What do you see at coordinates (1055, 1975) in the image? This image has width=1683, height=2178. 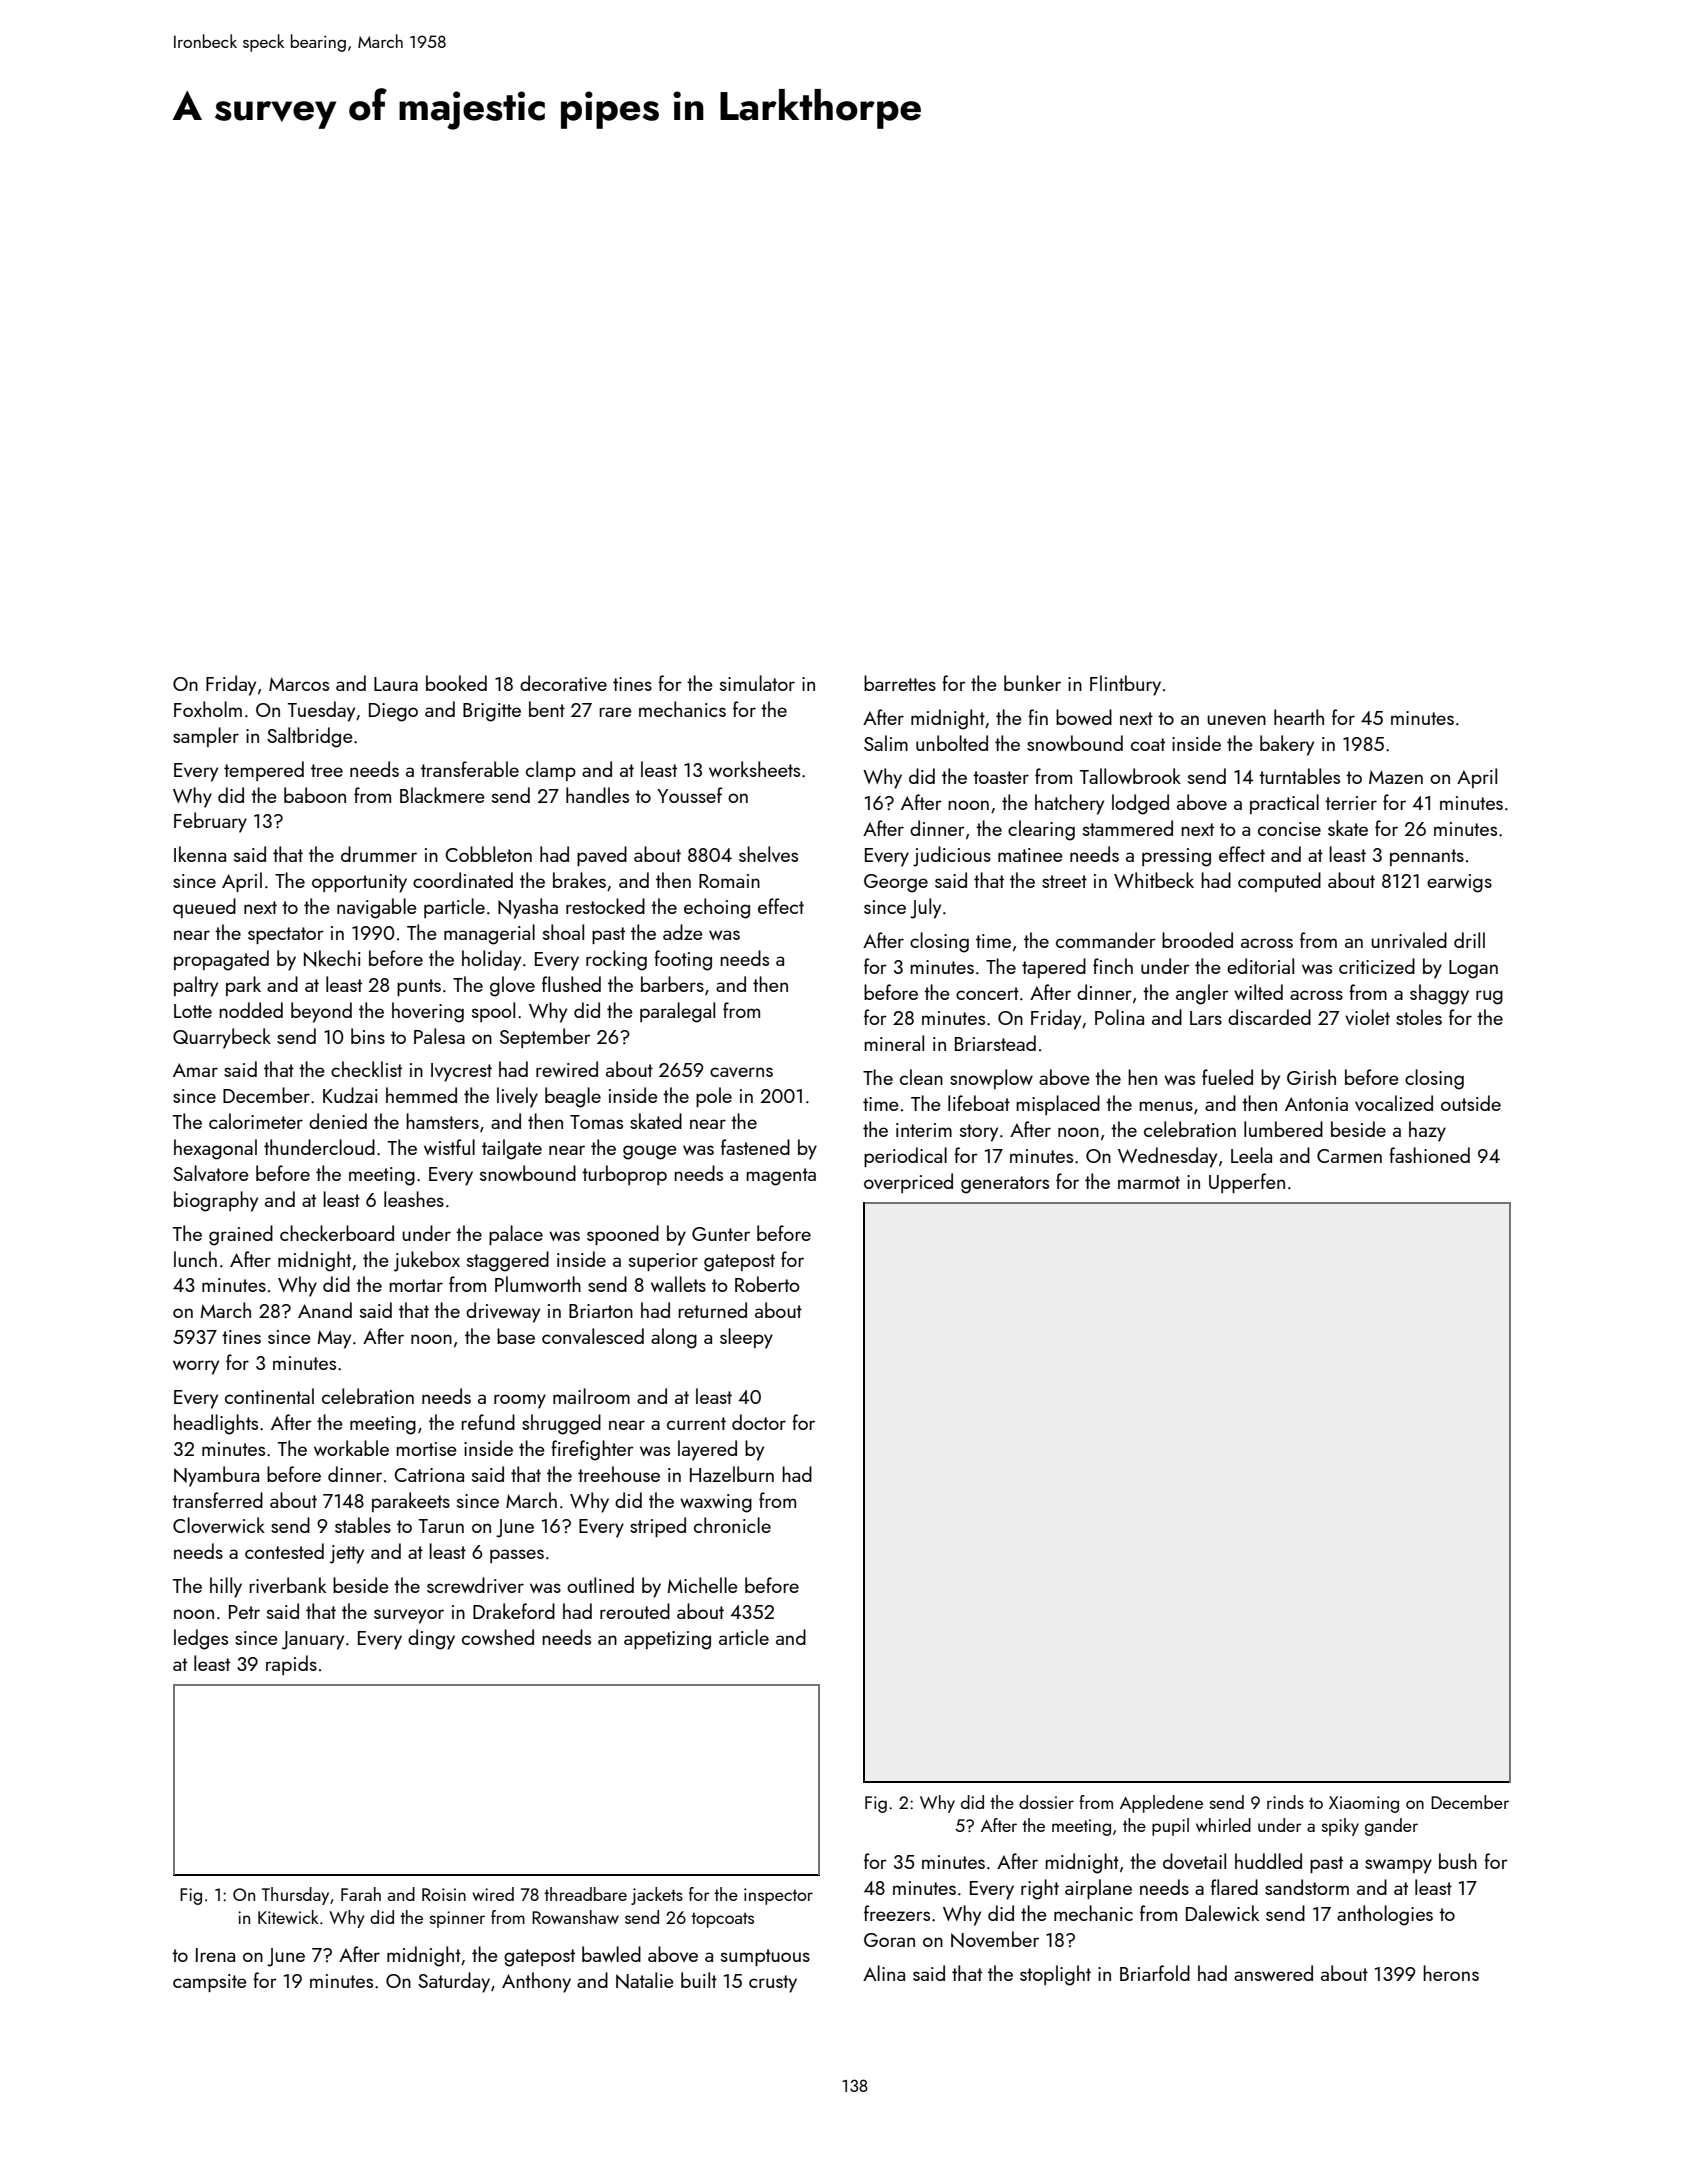 I see `stoplight` at bounding box center [1055, 1975].
